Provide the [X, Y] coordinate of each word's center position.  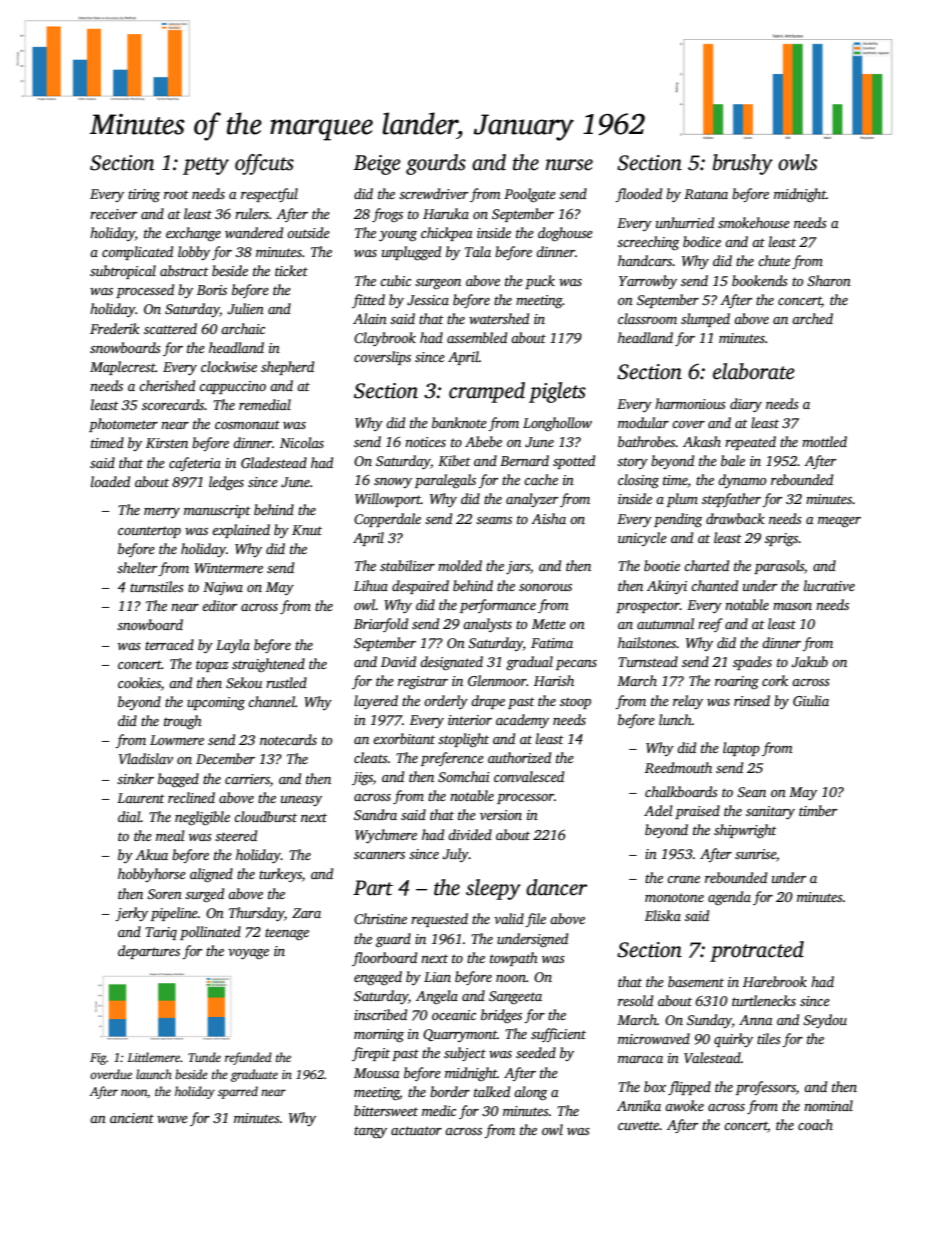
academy [522, 721]
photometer [123, 425]
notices [425, 442]
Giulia [811, 700]
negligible [202, 818]
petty [206, 166]
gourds [436, 164]
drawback [735, 518]
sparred [238, 1092]
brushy [743, 164]
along [530, 1093]
